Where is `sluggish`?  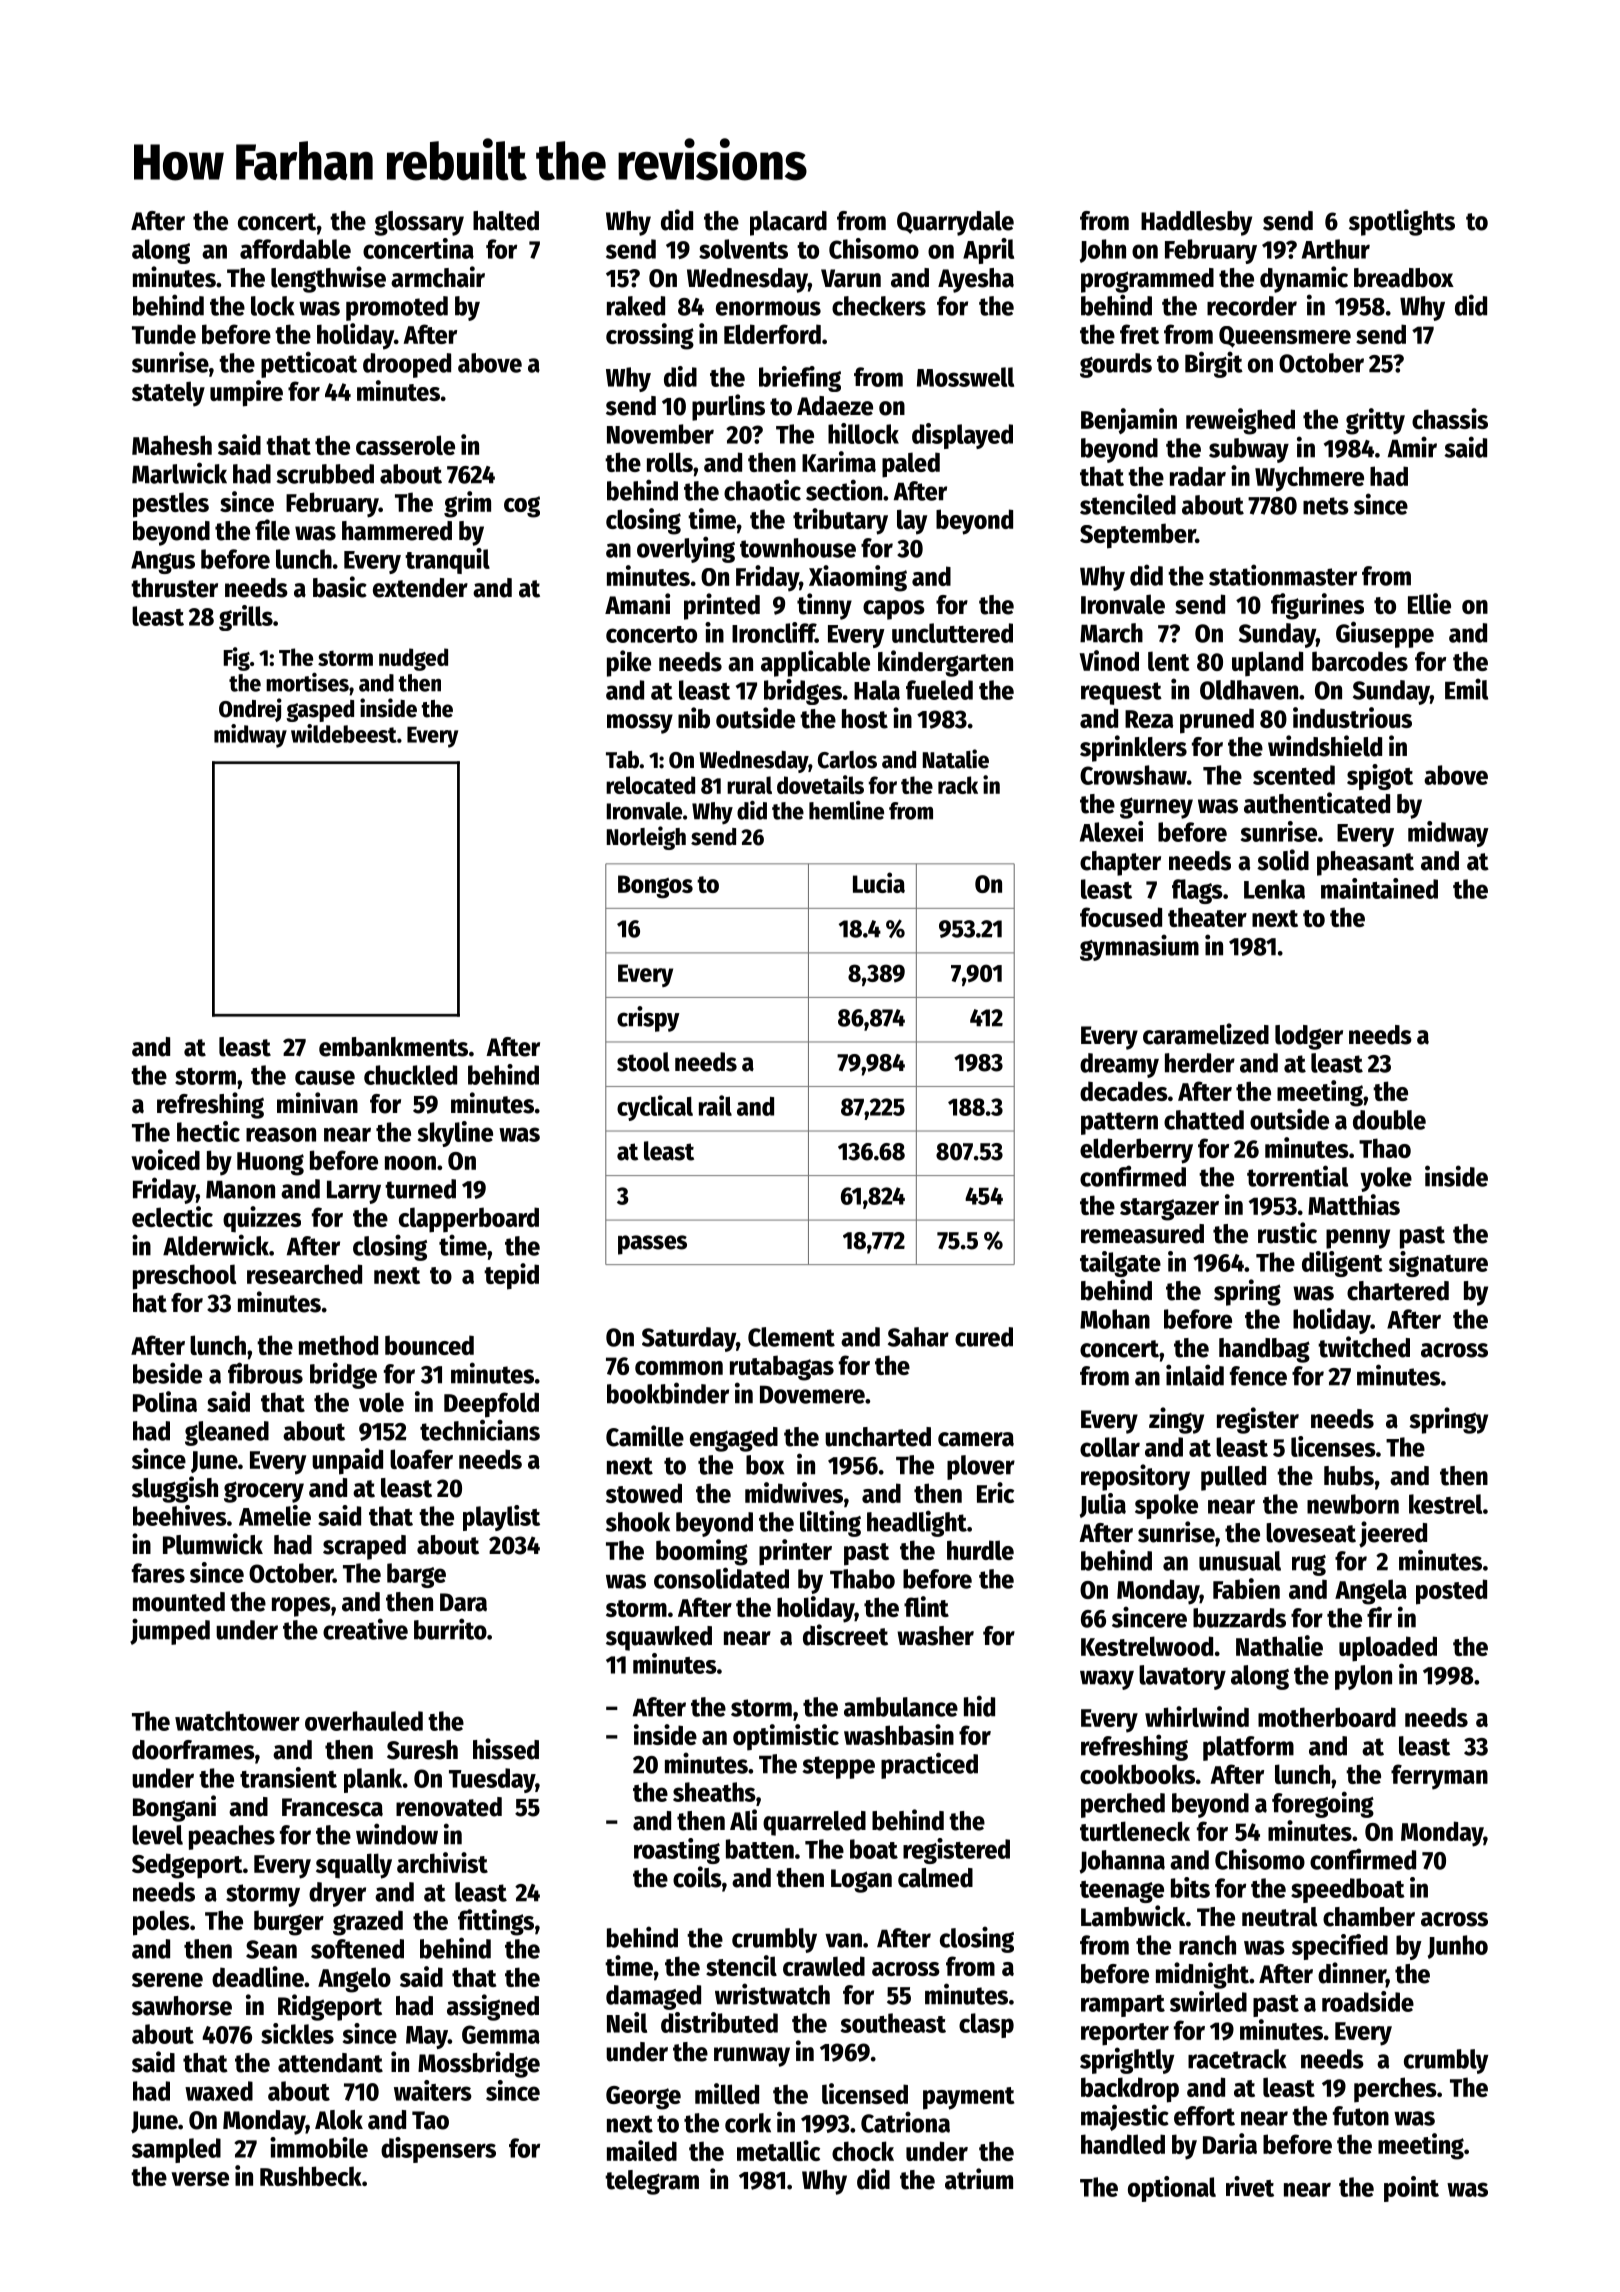
sluggish is located at coordinates (175, 1489).
